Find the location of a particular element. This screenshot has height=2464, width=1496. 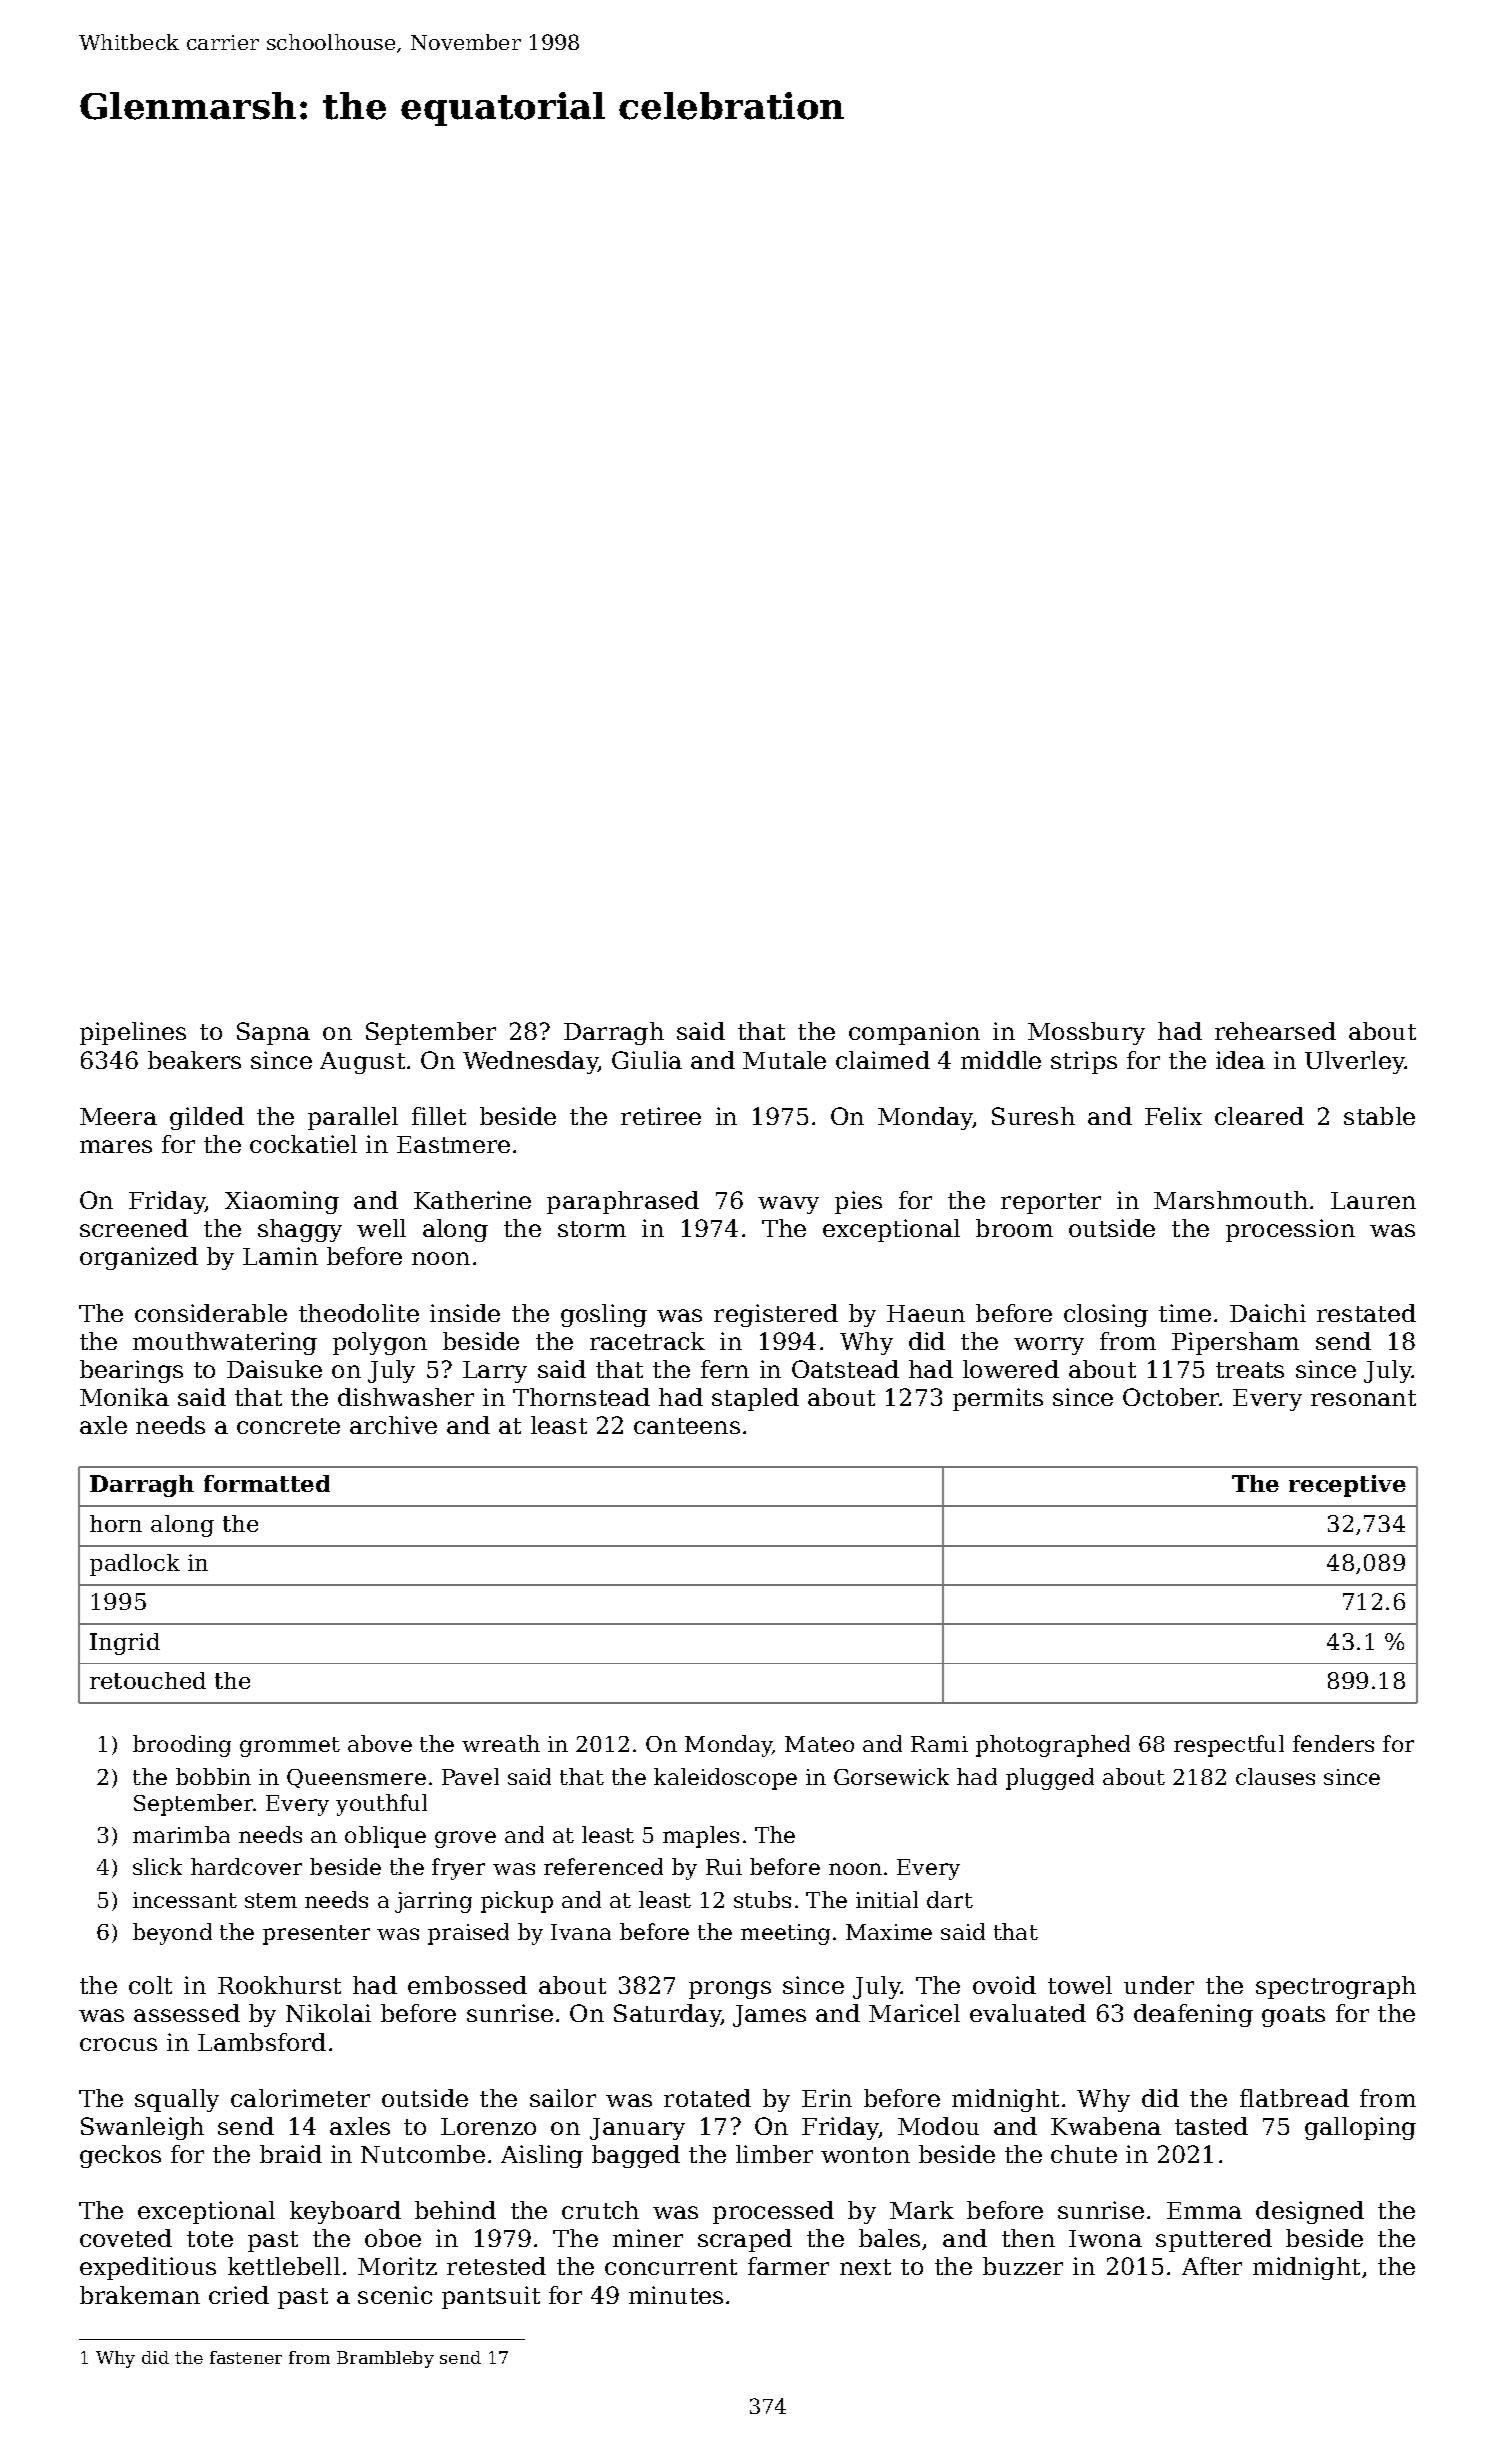

receptive is located at coordinates (1347, 1486).
